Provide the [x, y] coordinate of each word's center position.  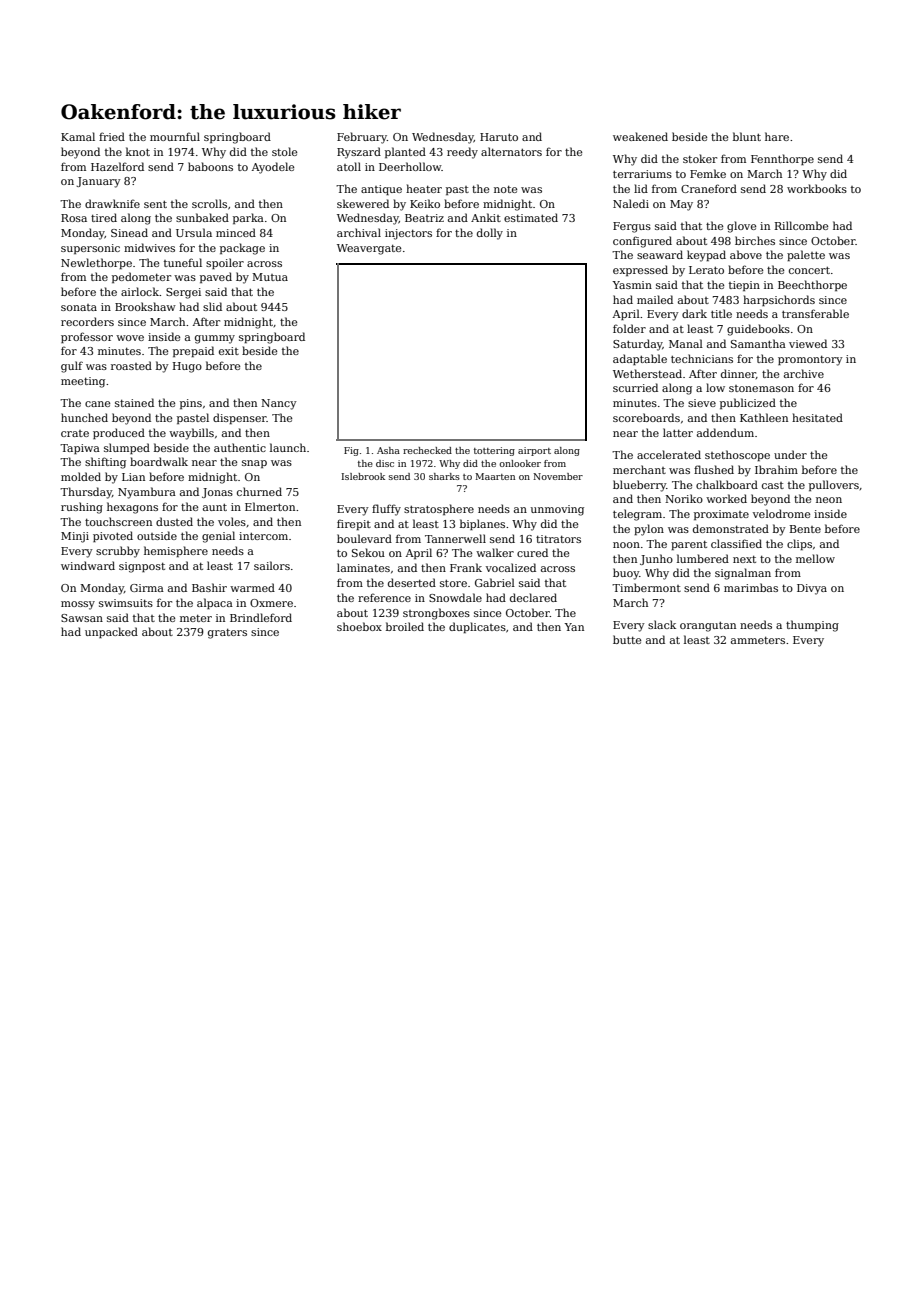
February [362, 138]
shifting [105, 463]
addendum [725, 432]
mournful [175, 136]
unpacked [111, 632]
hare [777, 136]
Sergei [183, 293]
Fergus [632, 227]
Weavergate [369, 249]
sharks [444, 476]
